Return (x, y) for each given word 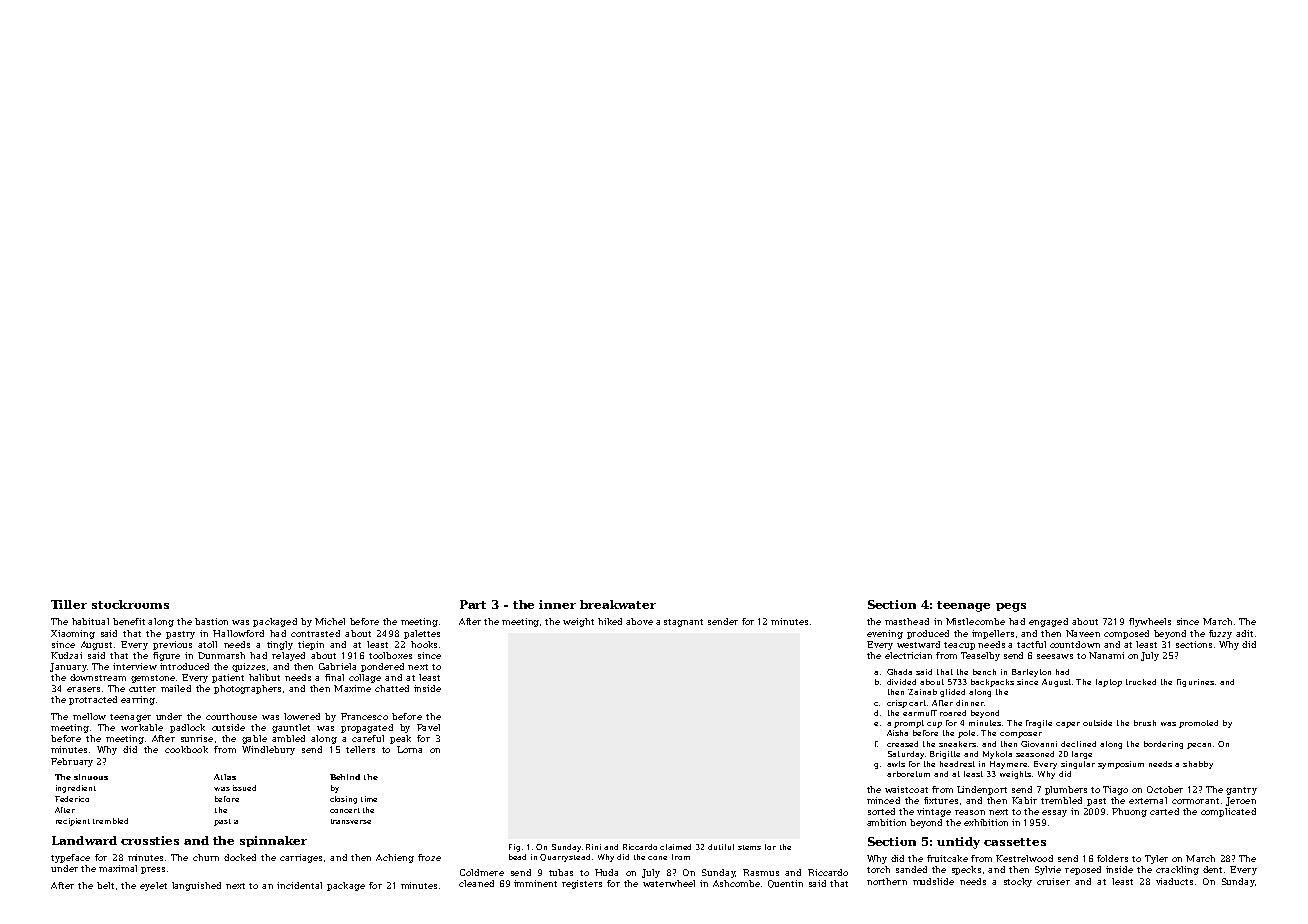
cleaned (476, 883)
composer (1021, 735)
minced (883, 800)
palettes (422, 634)
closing (343, 800)
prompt (909, 724)
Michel (330, 621)
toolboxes (390, 655)
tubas (561, 872)
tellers (360, 749)
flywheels (1150, 622)
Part (473, 604)
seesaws (1055, 656)
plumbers (1066, 790)
